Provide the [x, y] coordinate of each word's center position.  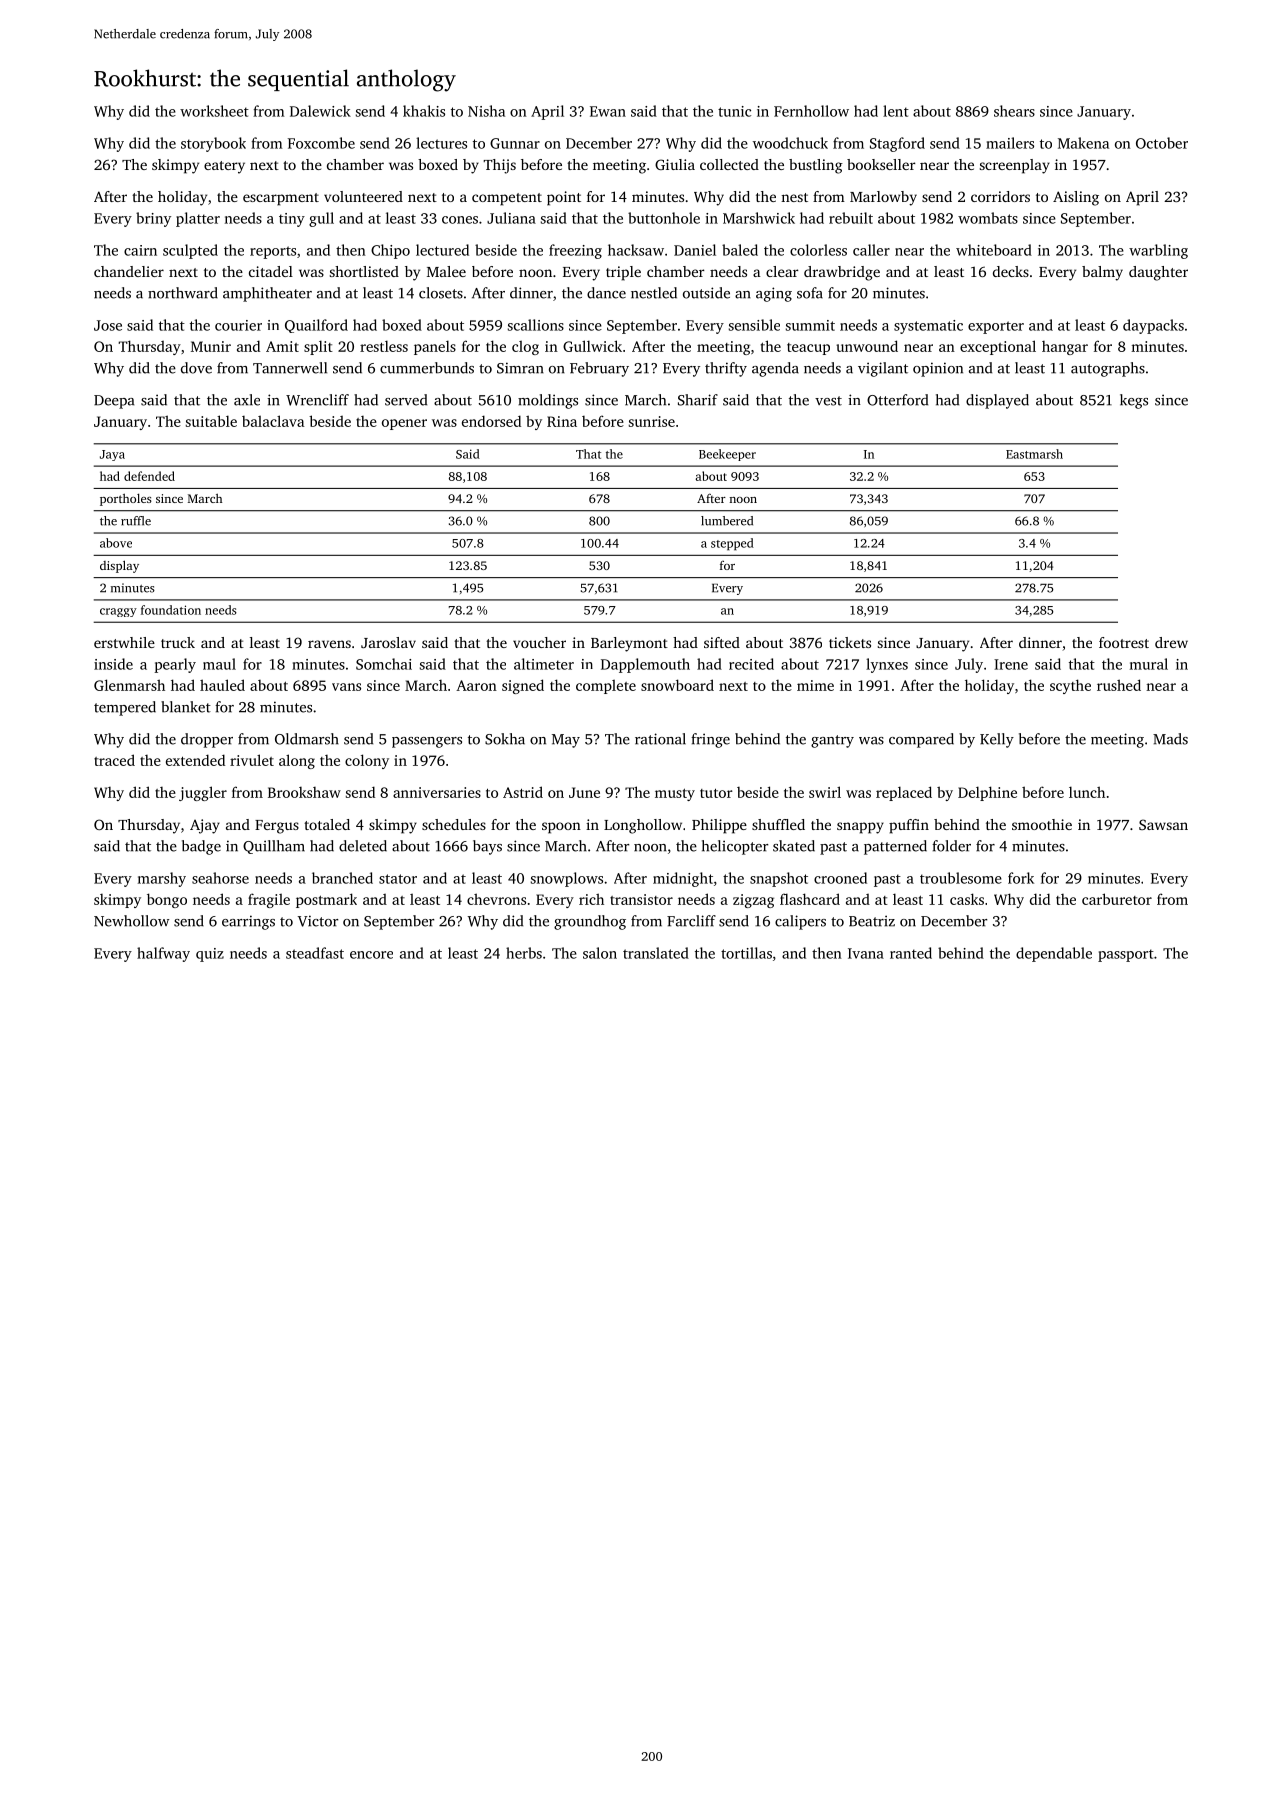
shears [1014, 111]
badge [201, 847]
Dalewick [320, 111]
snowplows [567, 879]
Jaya [112, 455]
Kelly [997, 740]
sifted [722, 642]
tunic [734, 111]
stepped [732, 544]
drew [1171, 642]
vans [346, 687]
